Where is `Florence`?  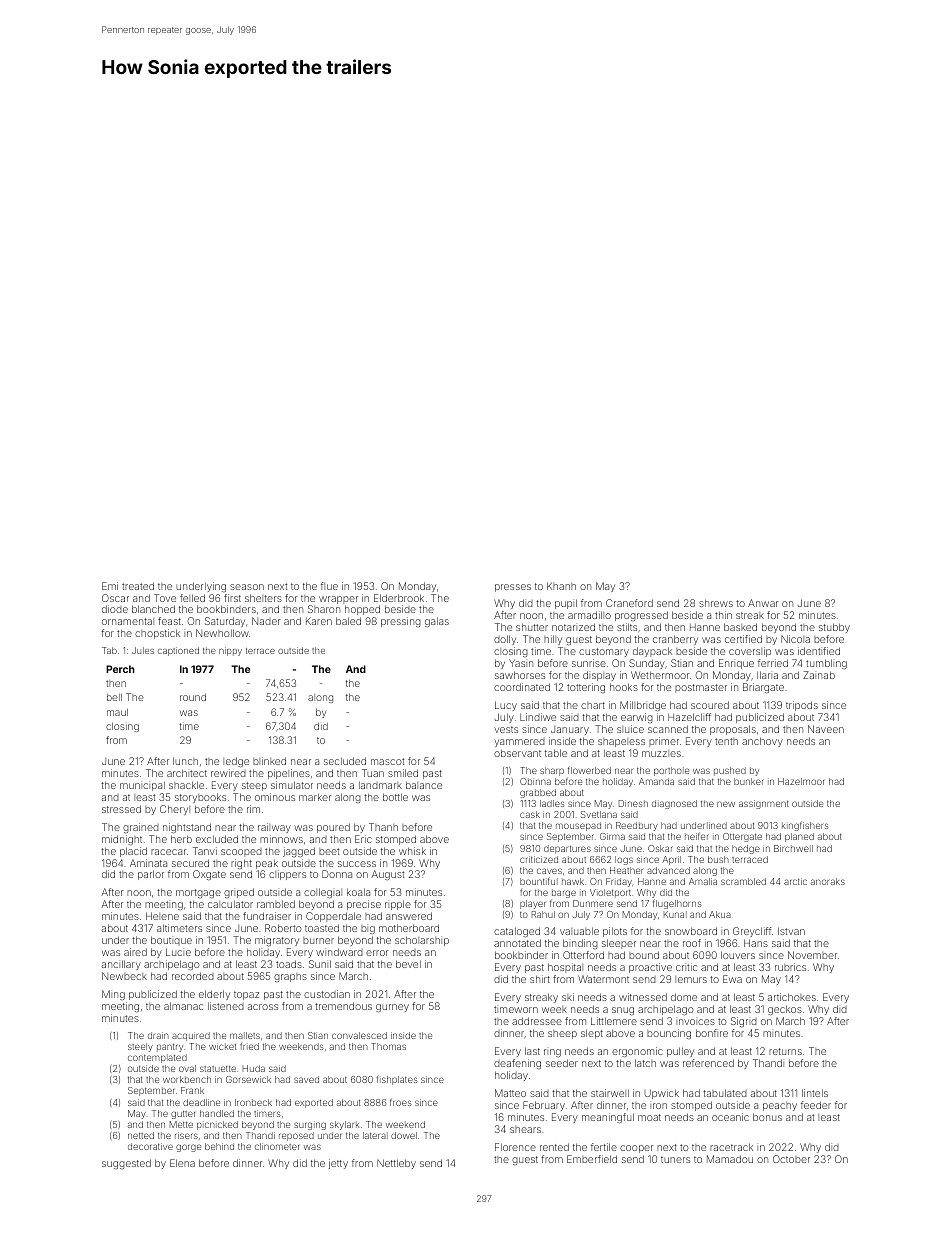 Florence is located at coordinates (515, 1147).
